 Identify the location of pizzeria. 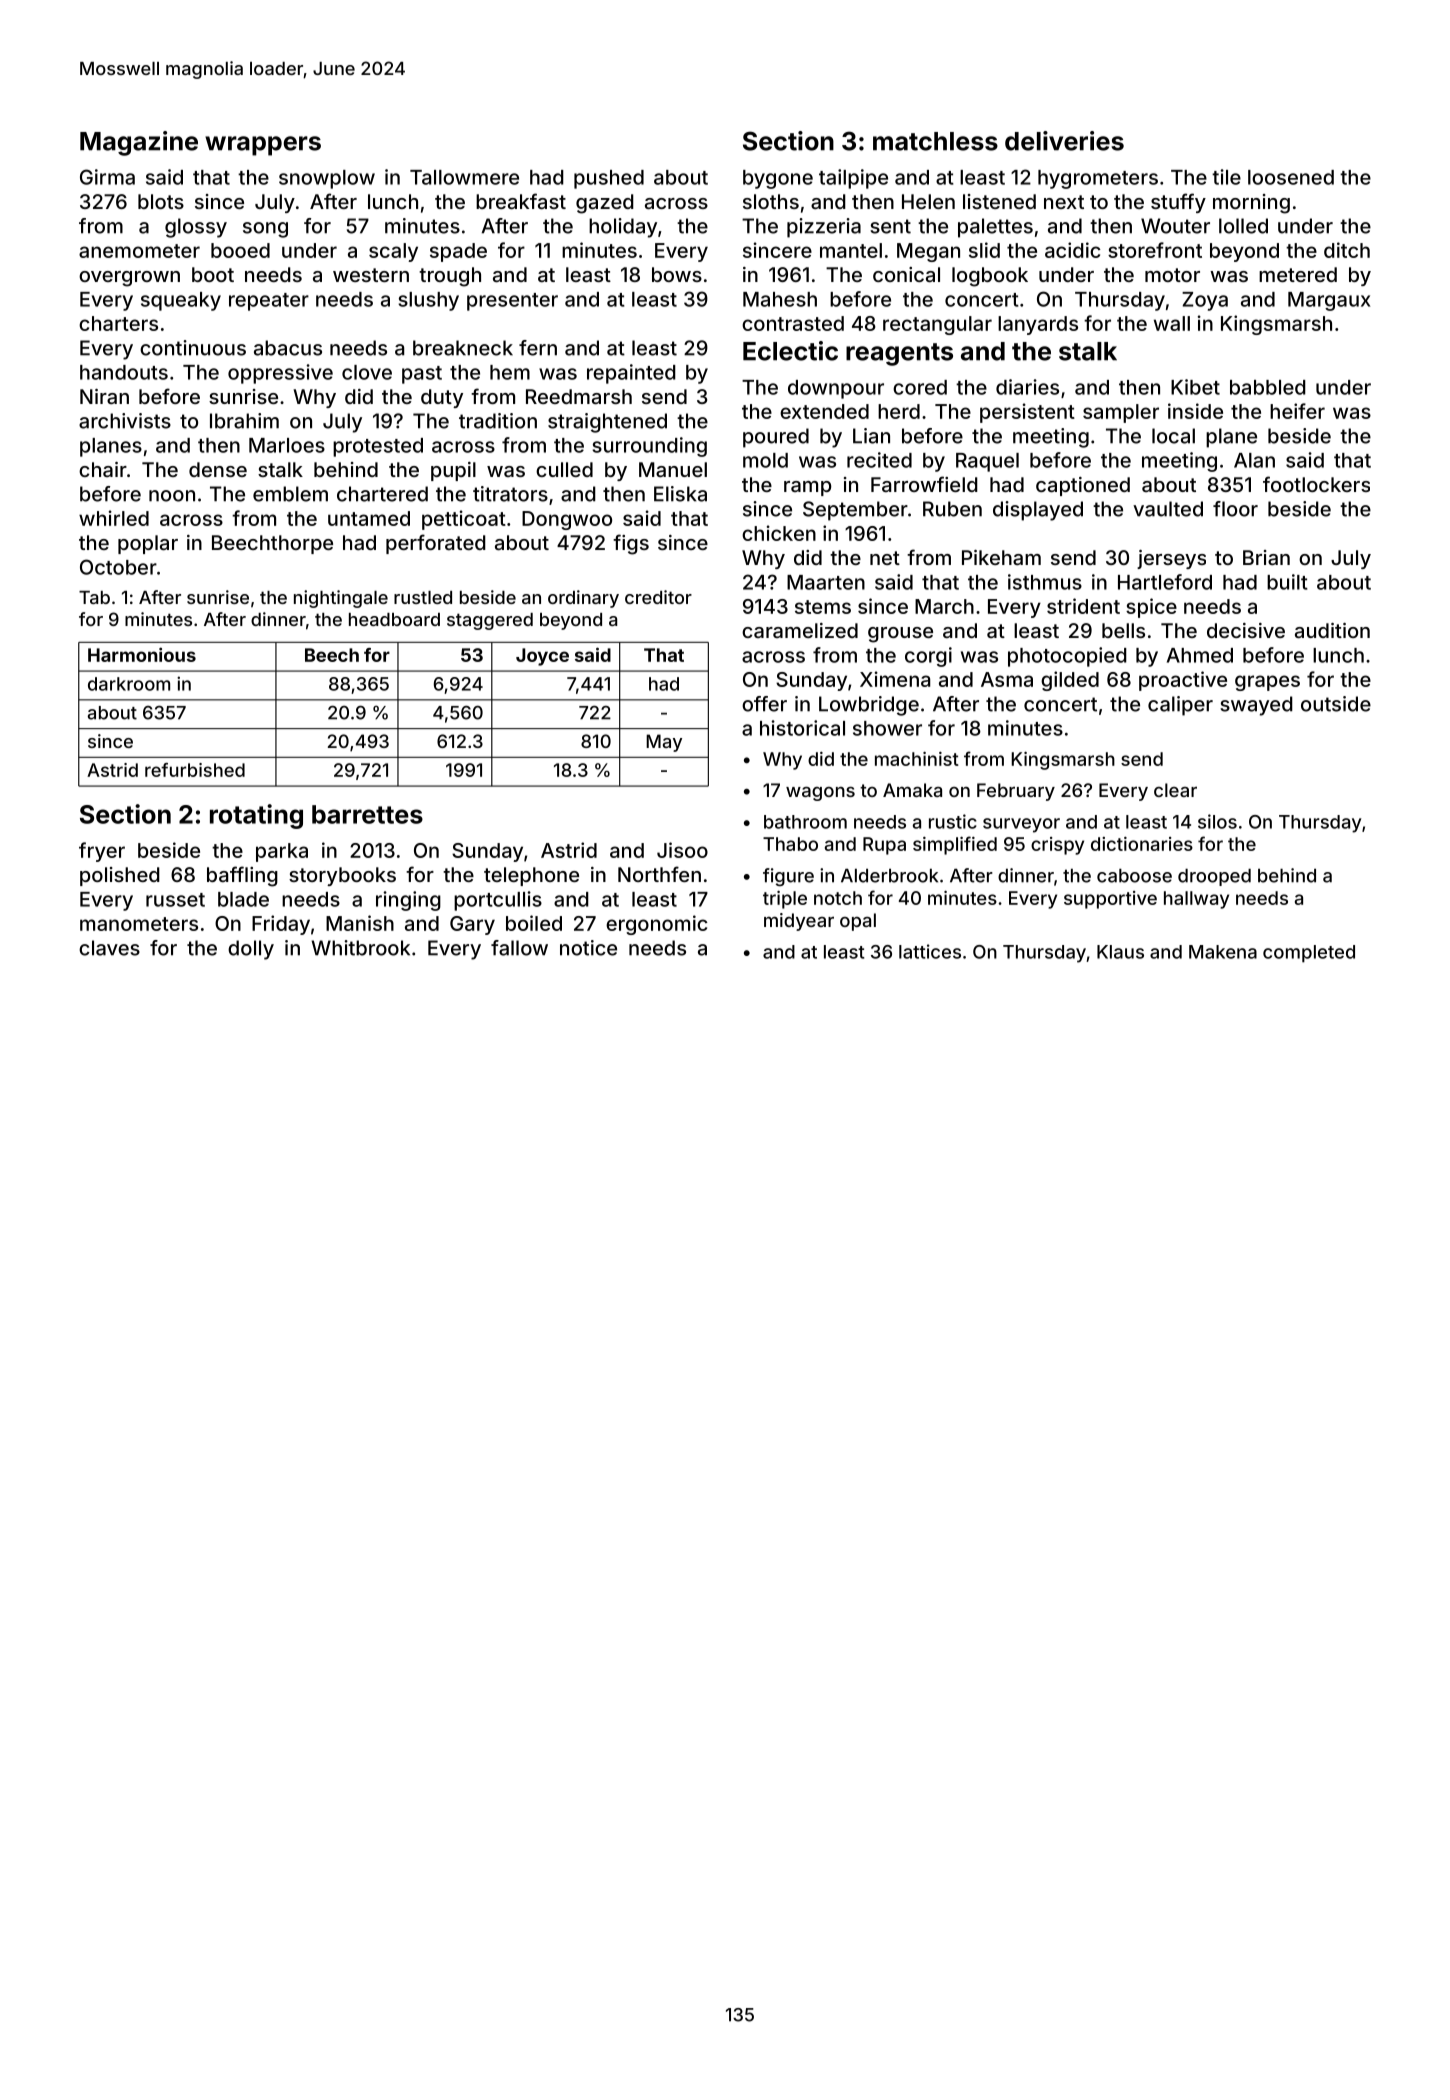
(824, 228).
